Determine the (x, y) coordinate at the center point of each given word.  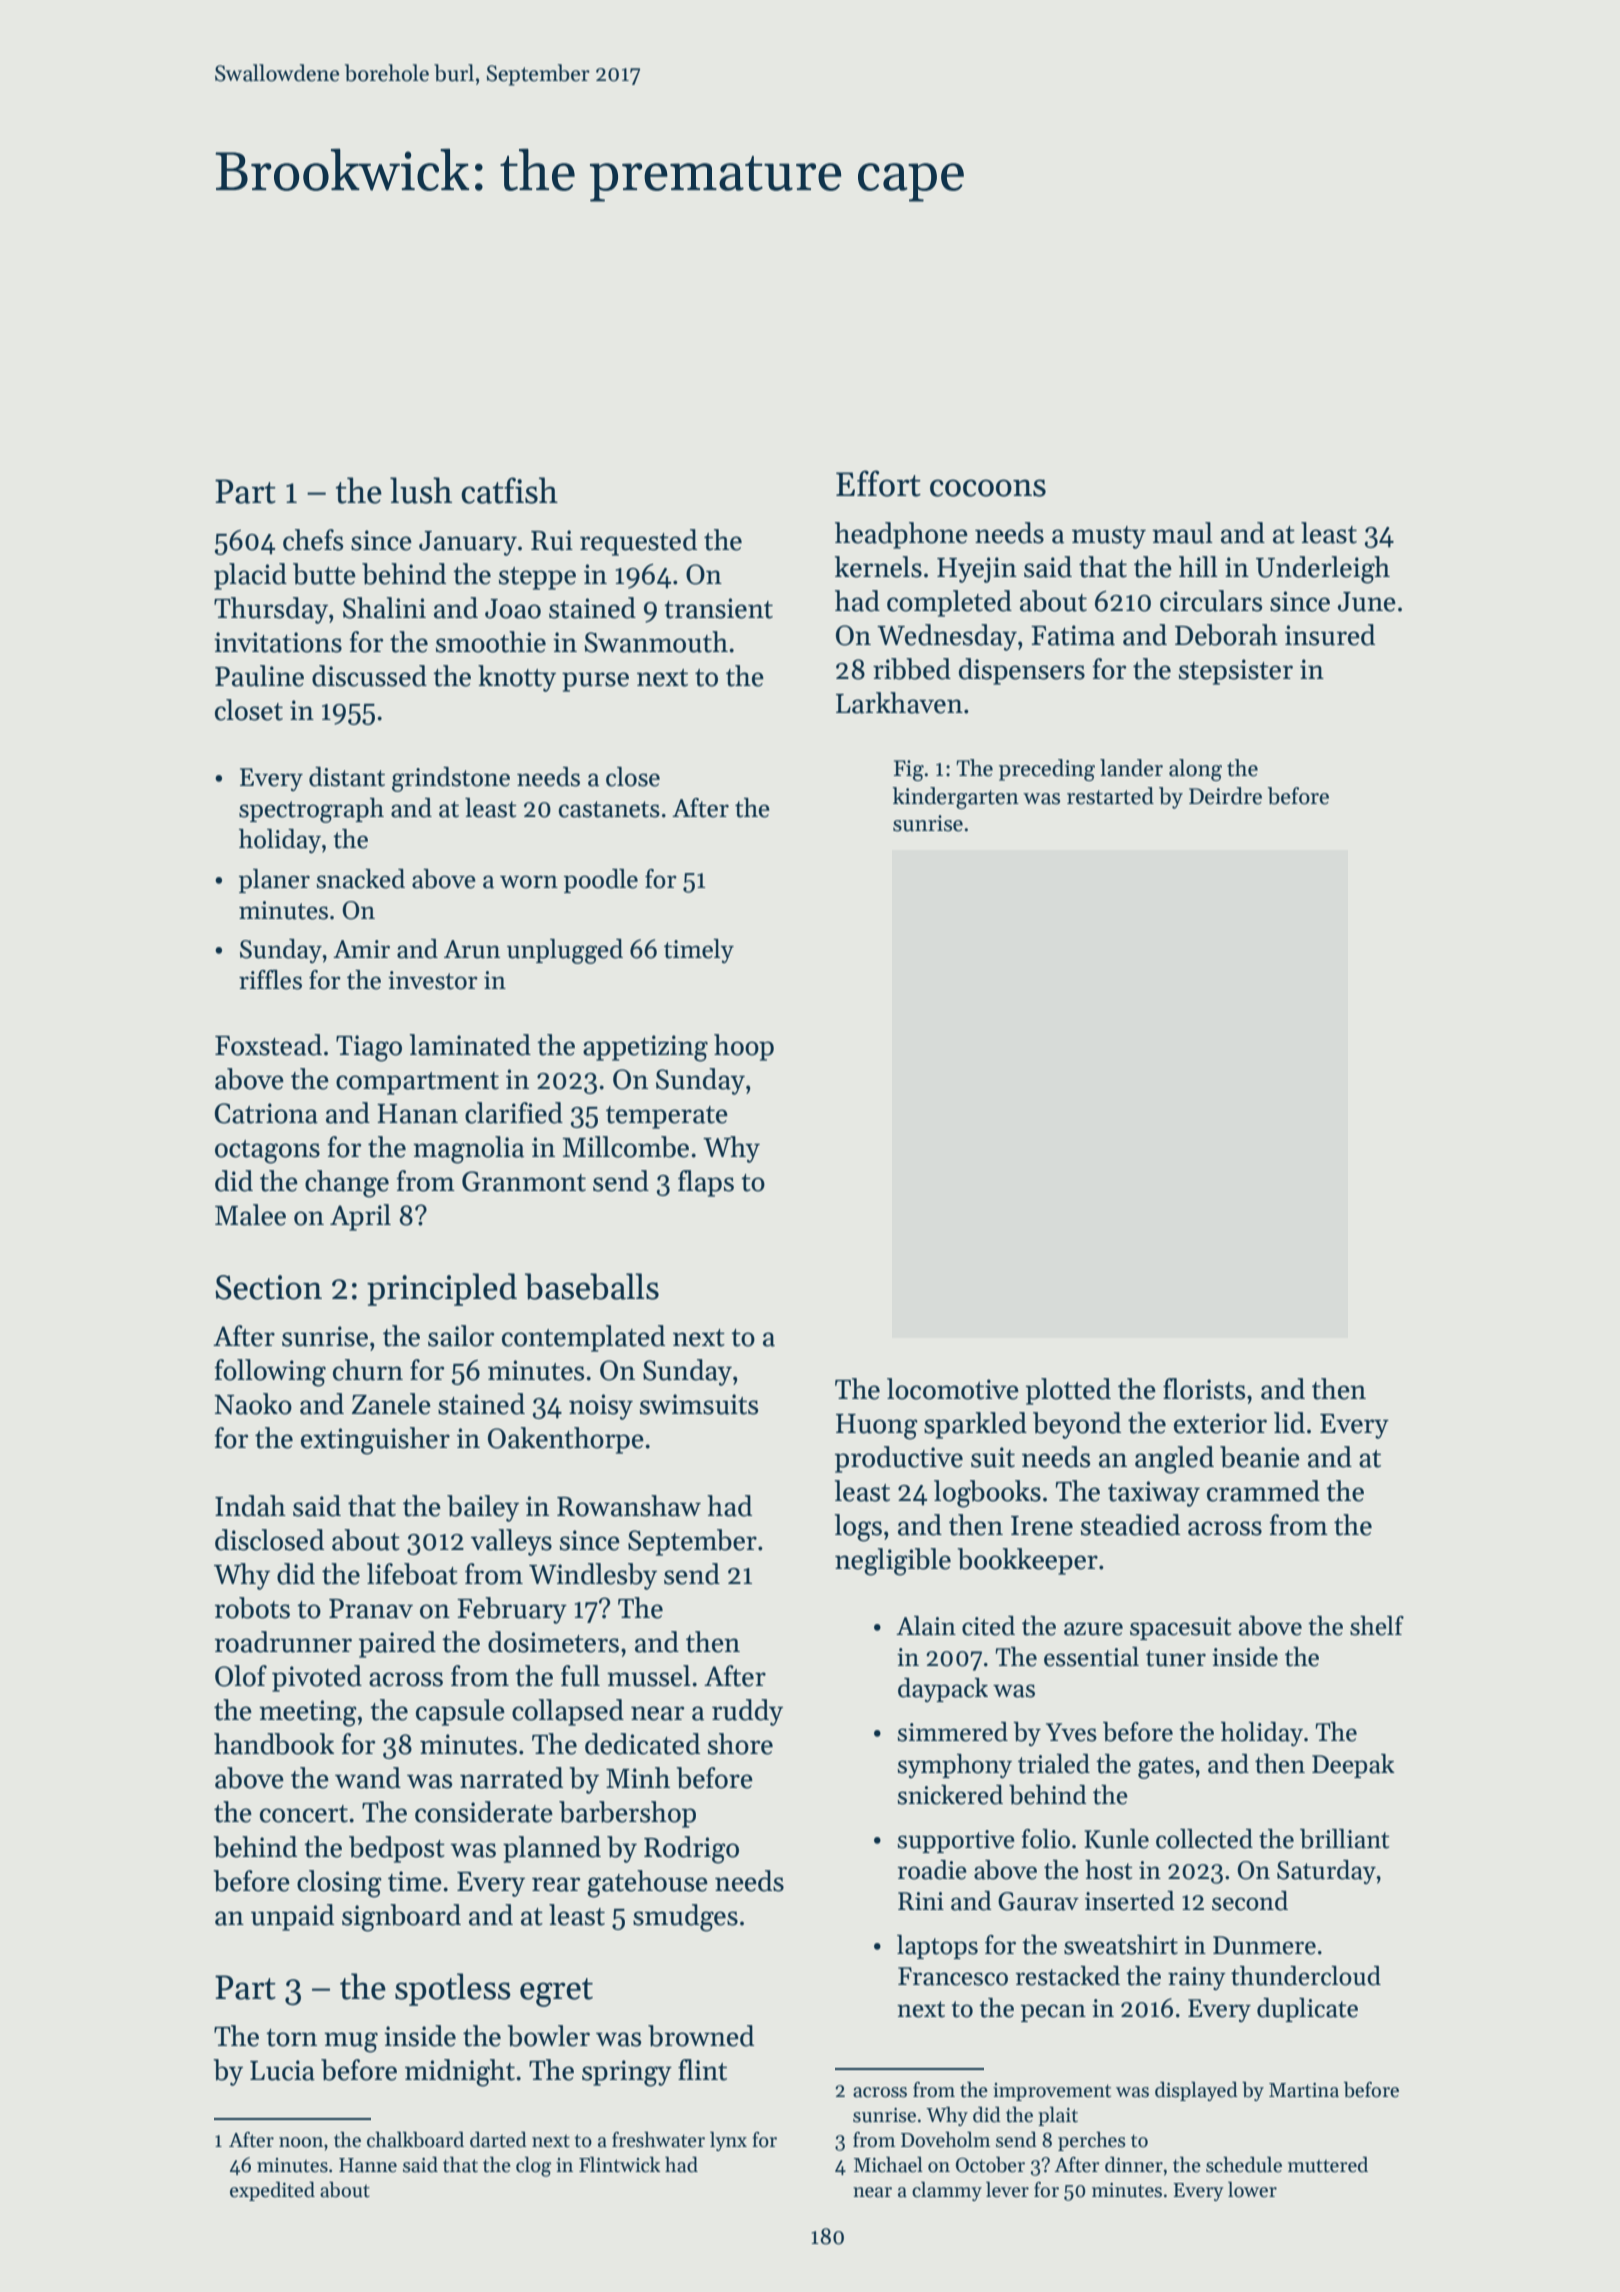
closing (339, 1884)
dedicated (642, 1744)
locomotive (953, 1389)
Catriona (266, 1113)
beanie (1260, 1457)
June (1367, 602)
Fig (909, 770)
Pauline (259, 676)
